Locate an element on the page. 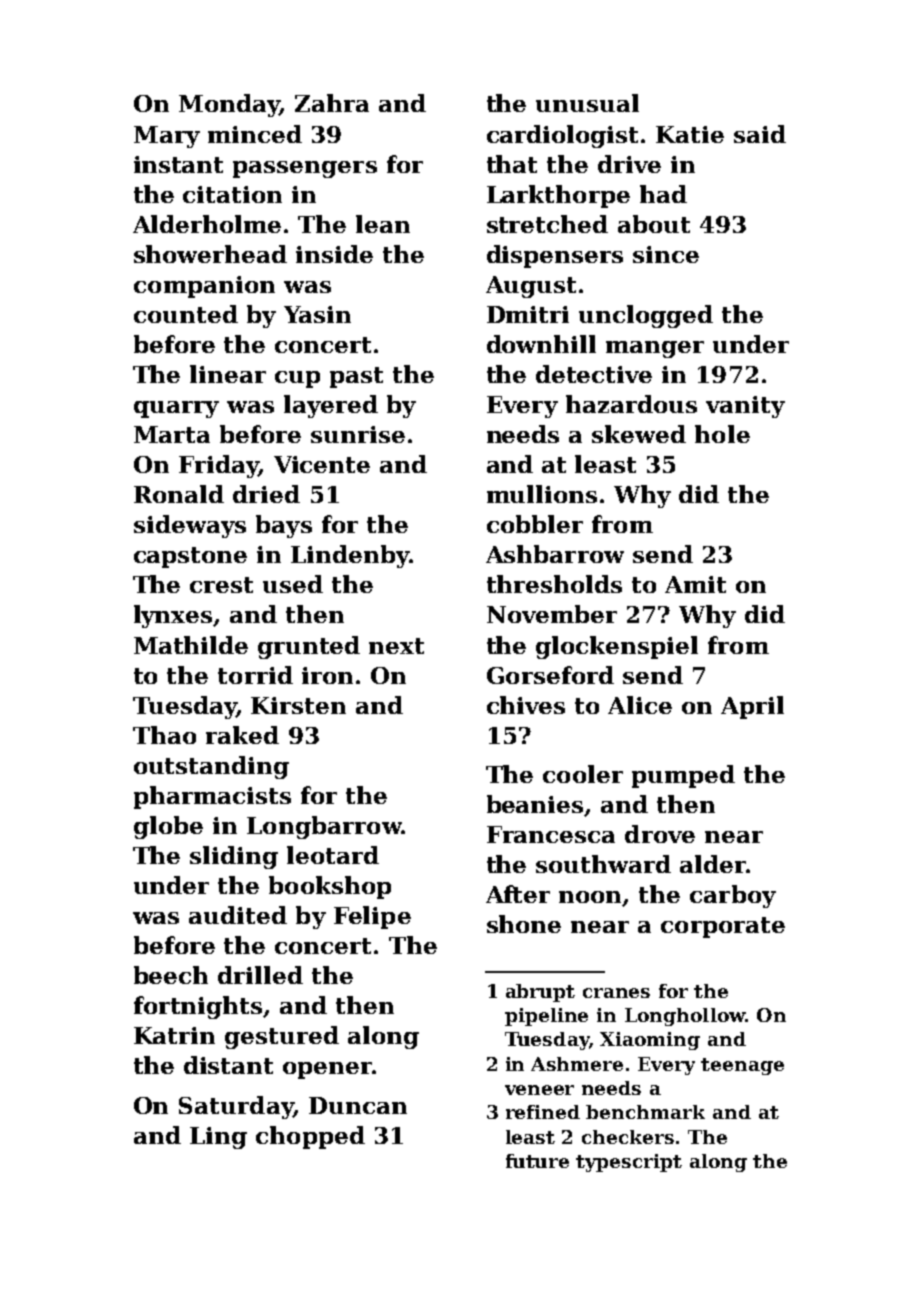  Thao is located at coordinates (164, 735).
